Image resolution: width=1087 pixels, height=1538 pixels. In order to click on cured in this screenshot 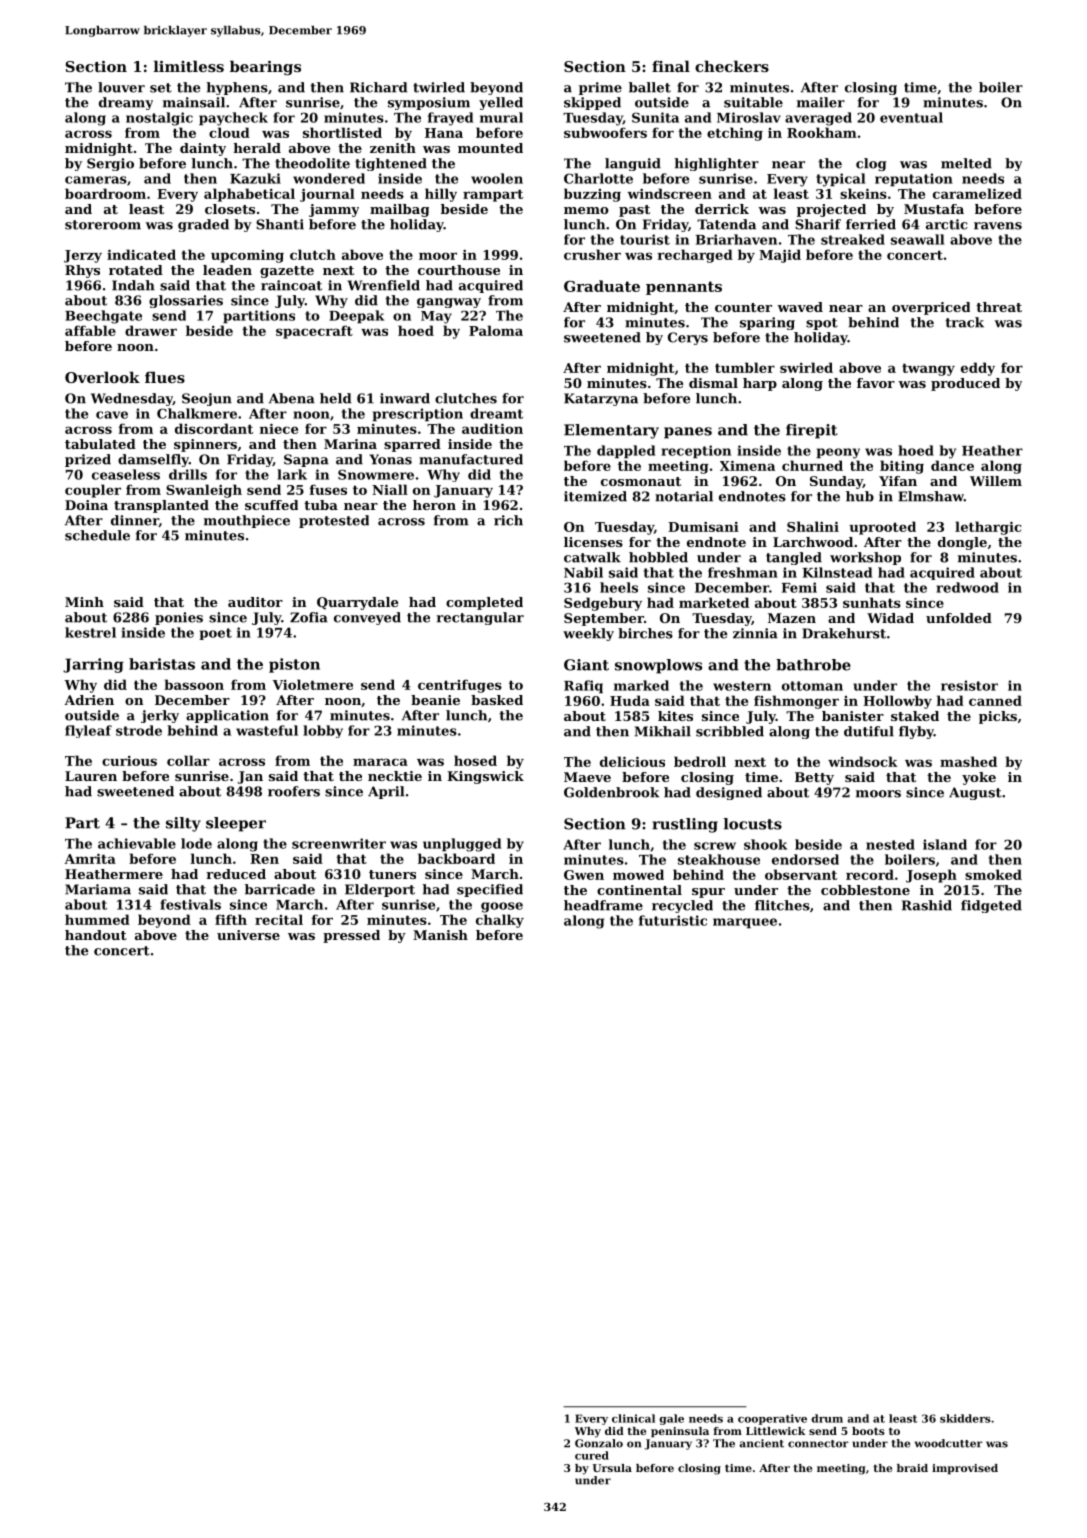, I will do `click(592, 1455)`.
